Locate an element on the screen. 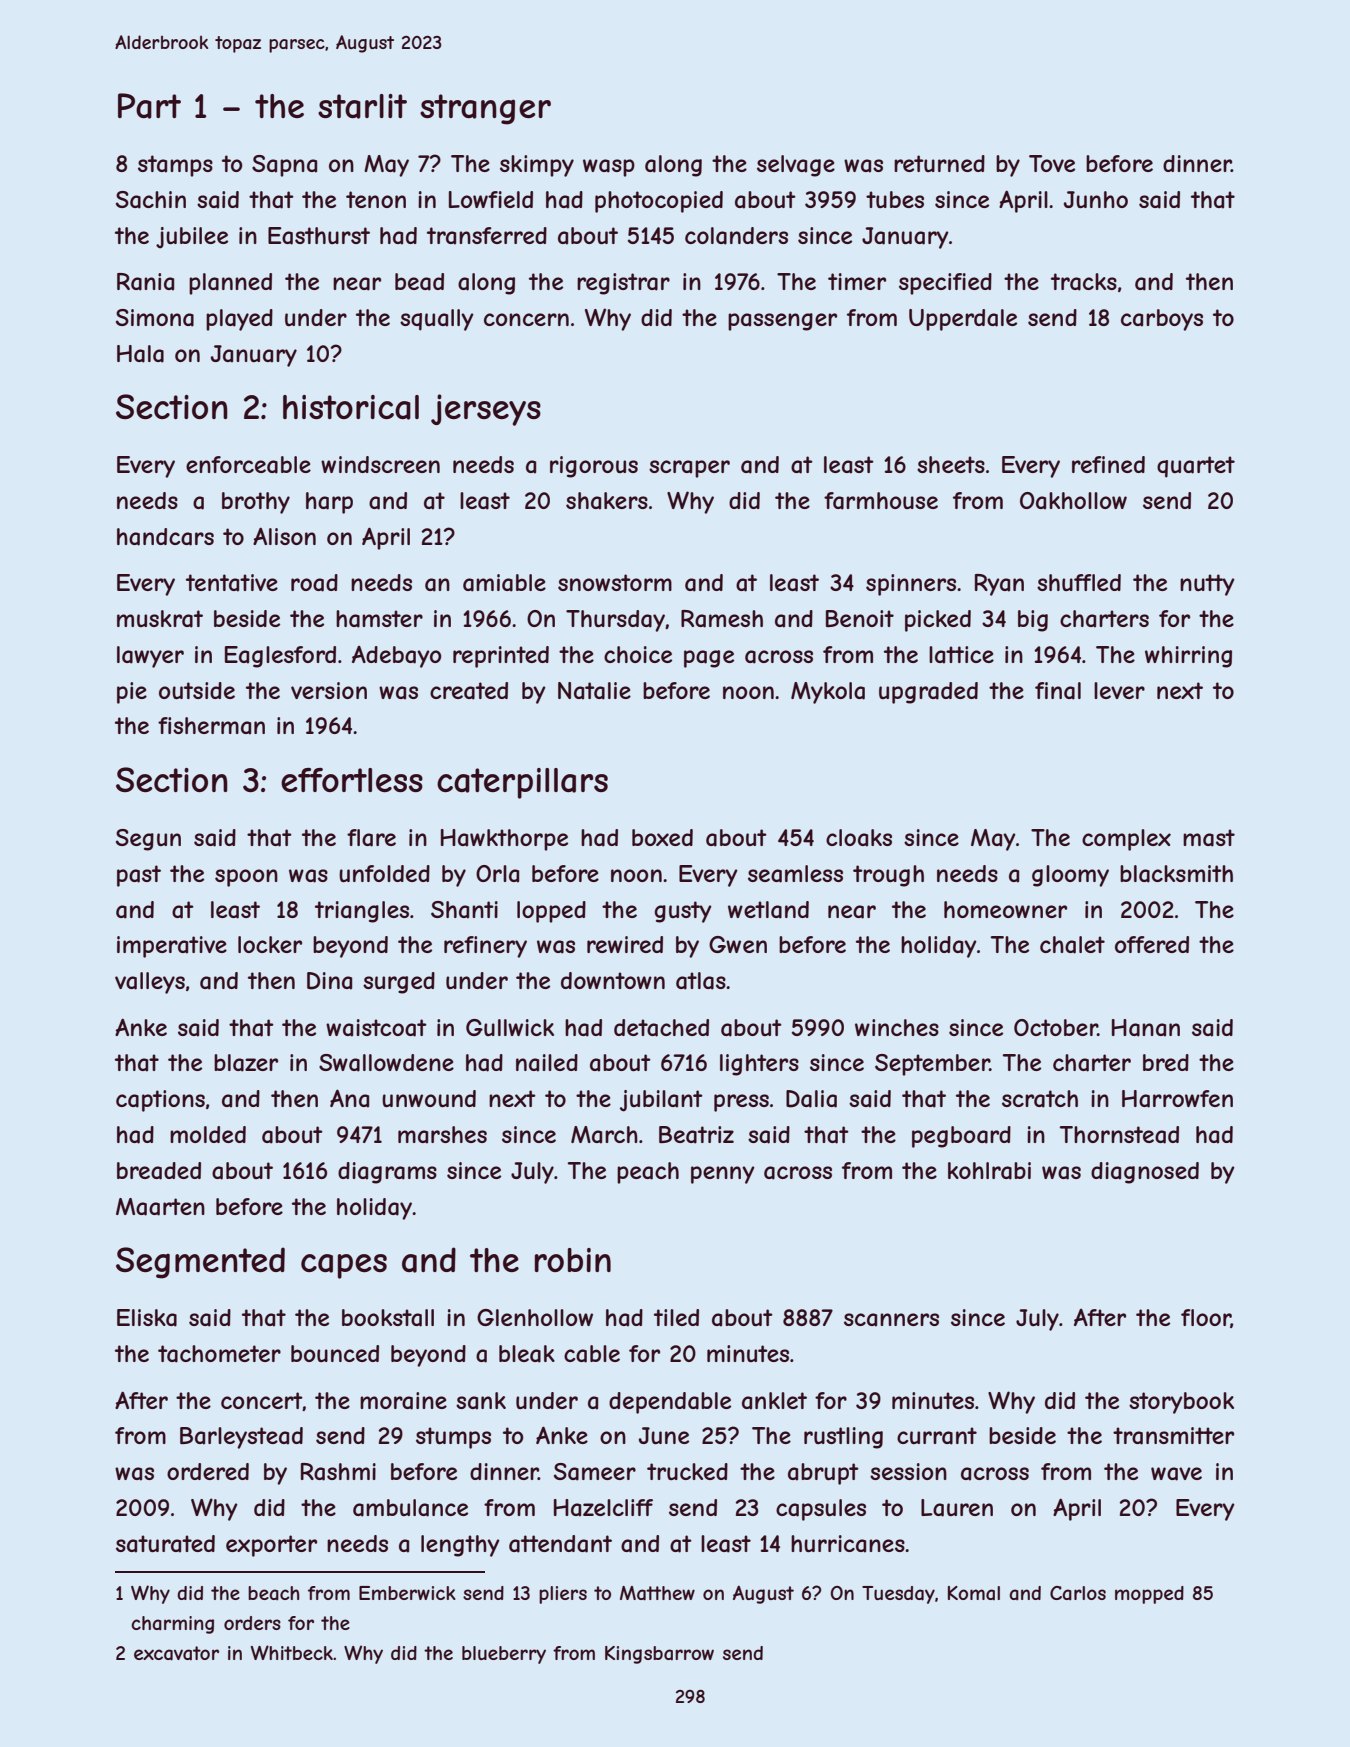  lopped is located at coordinates (551, 912).
